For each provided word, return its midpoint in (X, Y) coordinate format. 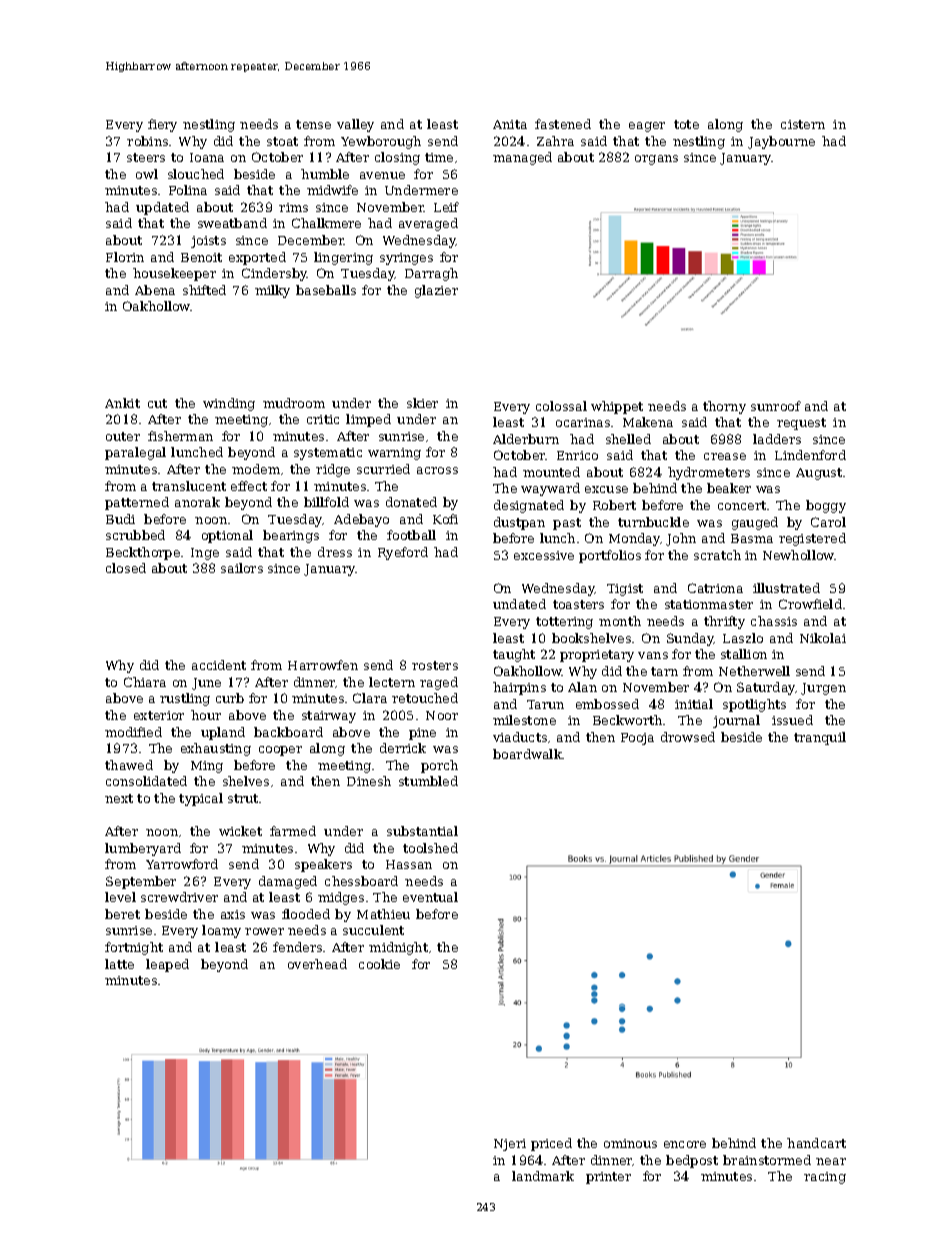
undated (519, 604)
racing (825, 1178)
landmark (543, 1176)
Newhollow (799, 555)
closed (126, 568)
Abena (155, 290)
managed (522, 158)
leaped (167, 965)
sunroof (776, 406)
